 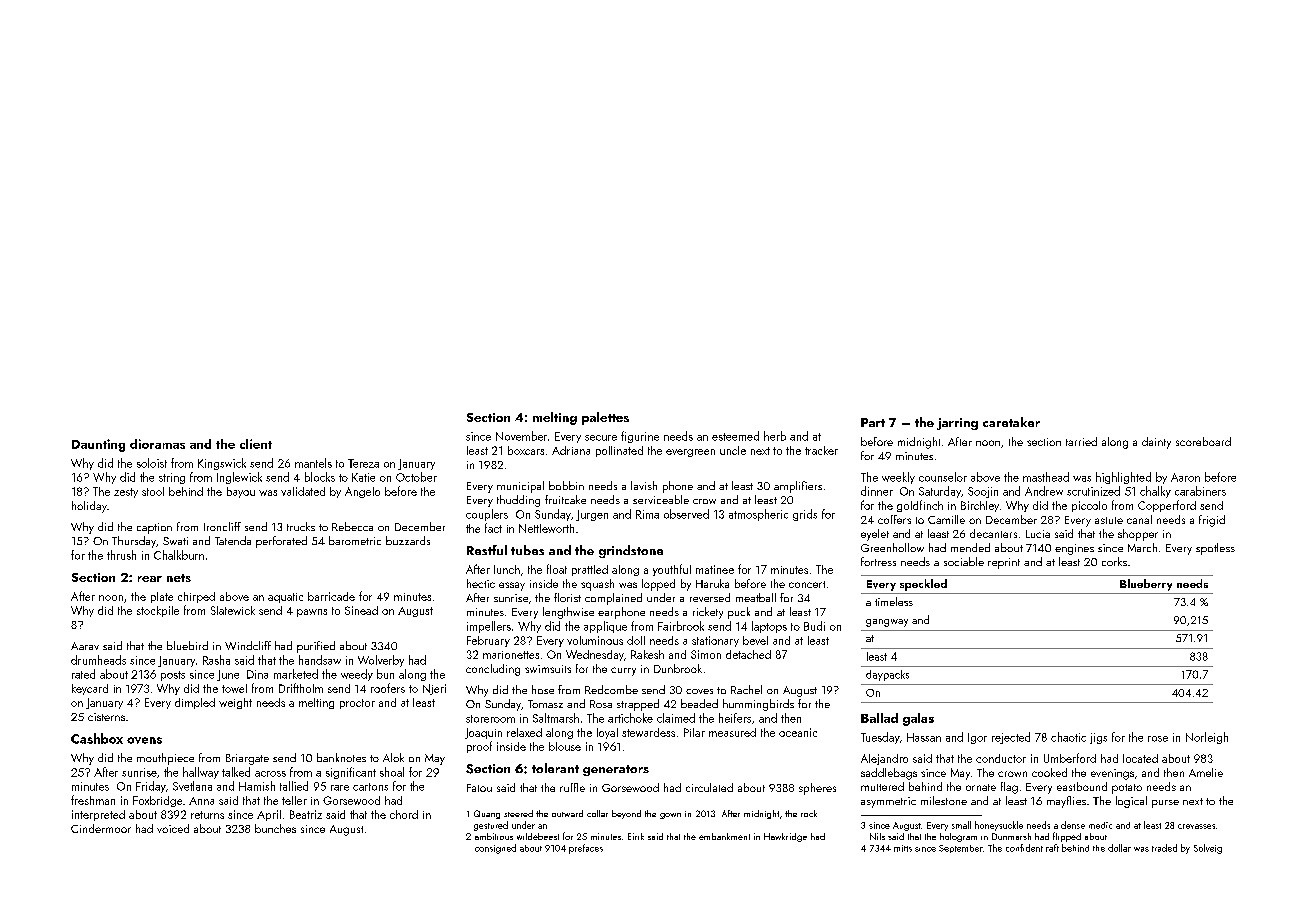 What do you see at coordinates (918, 719) in the page?
I see `galas` at bounding box center [918, 719].
